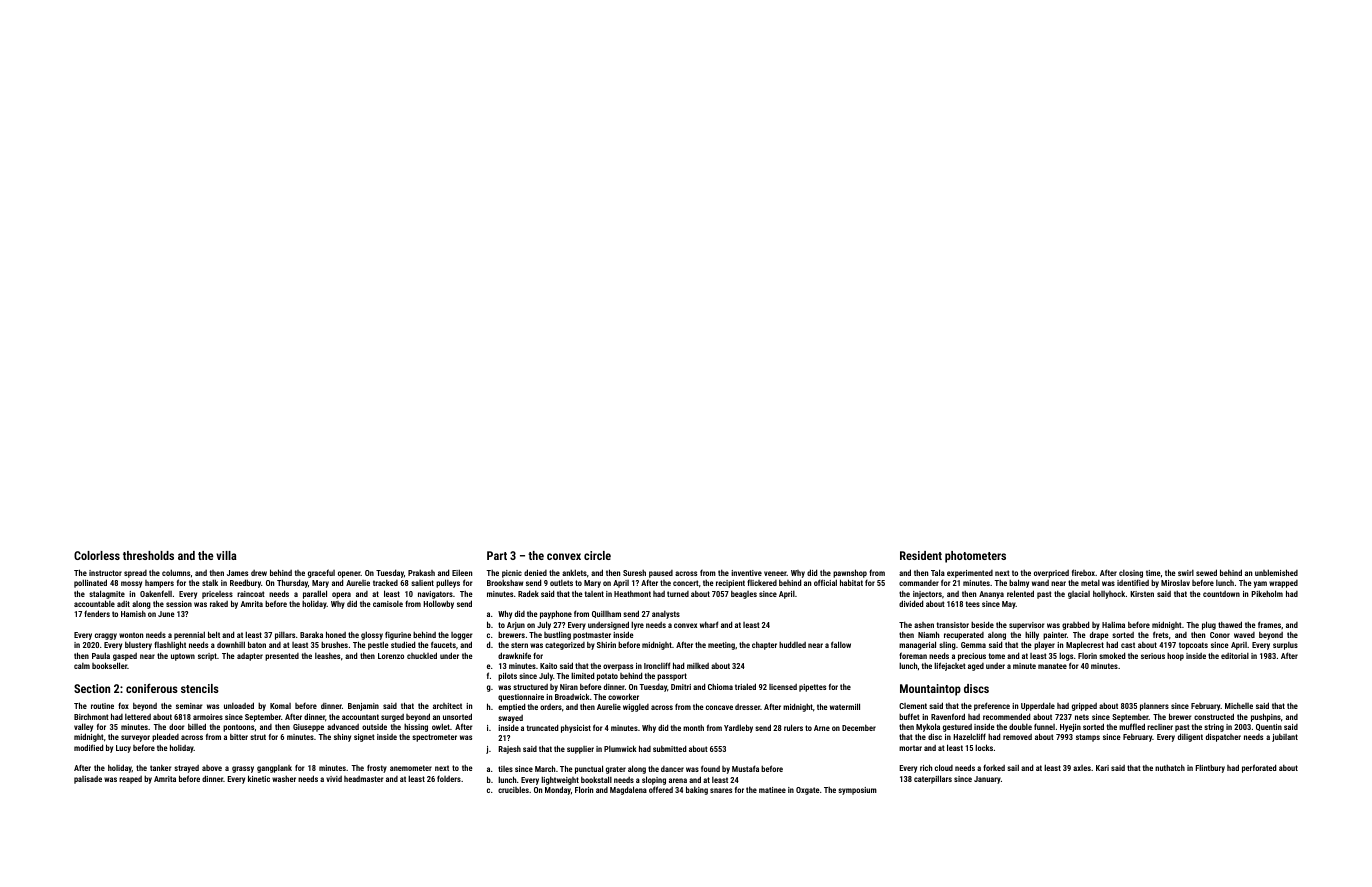 Image resolution: width=1372 pixels, height=887 pixels. I want to click on palisade, so click(88, 780).
